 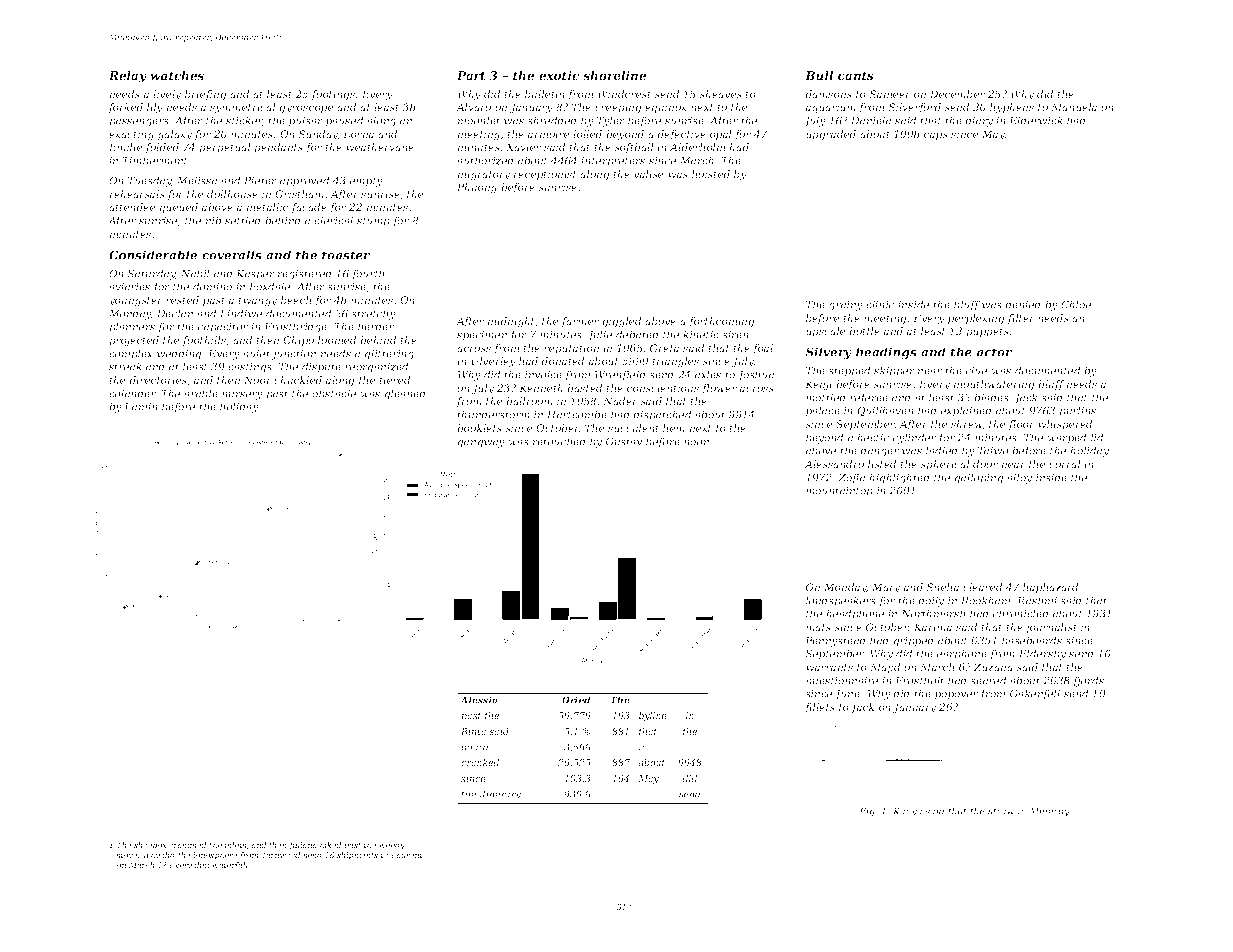 What do you see at coordinates (978, 478) in the page?
I see `galloping` at bounding box center [978, 478].
